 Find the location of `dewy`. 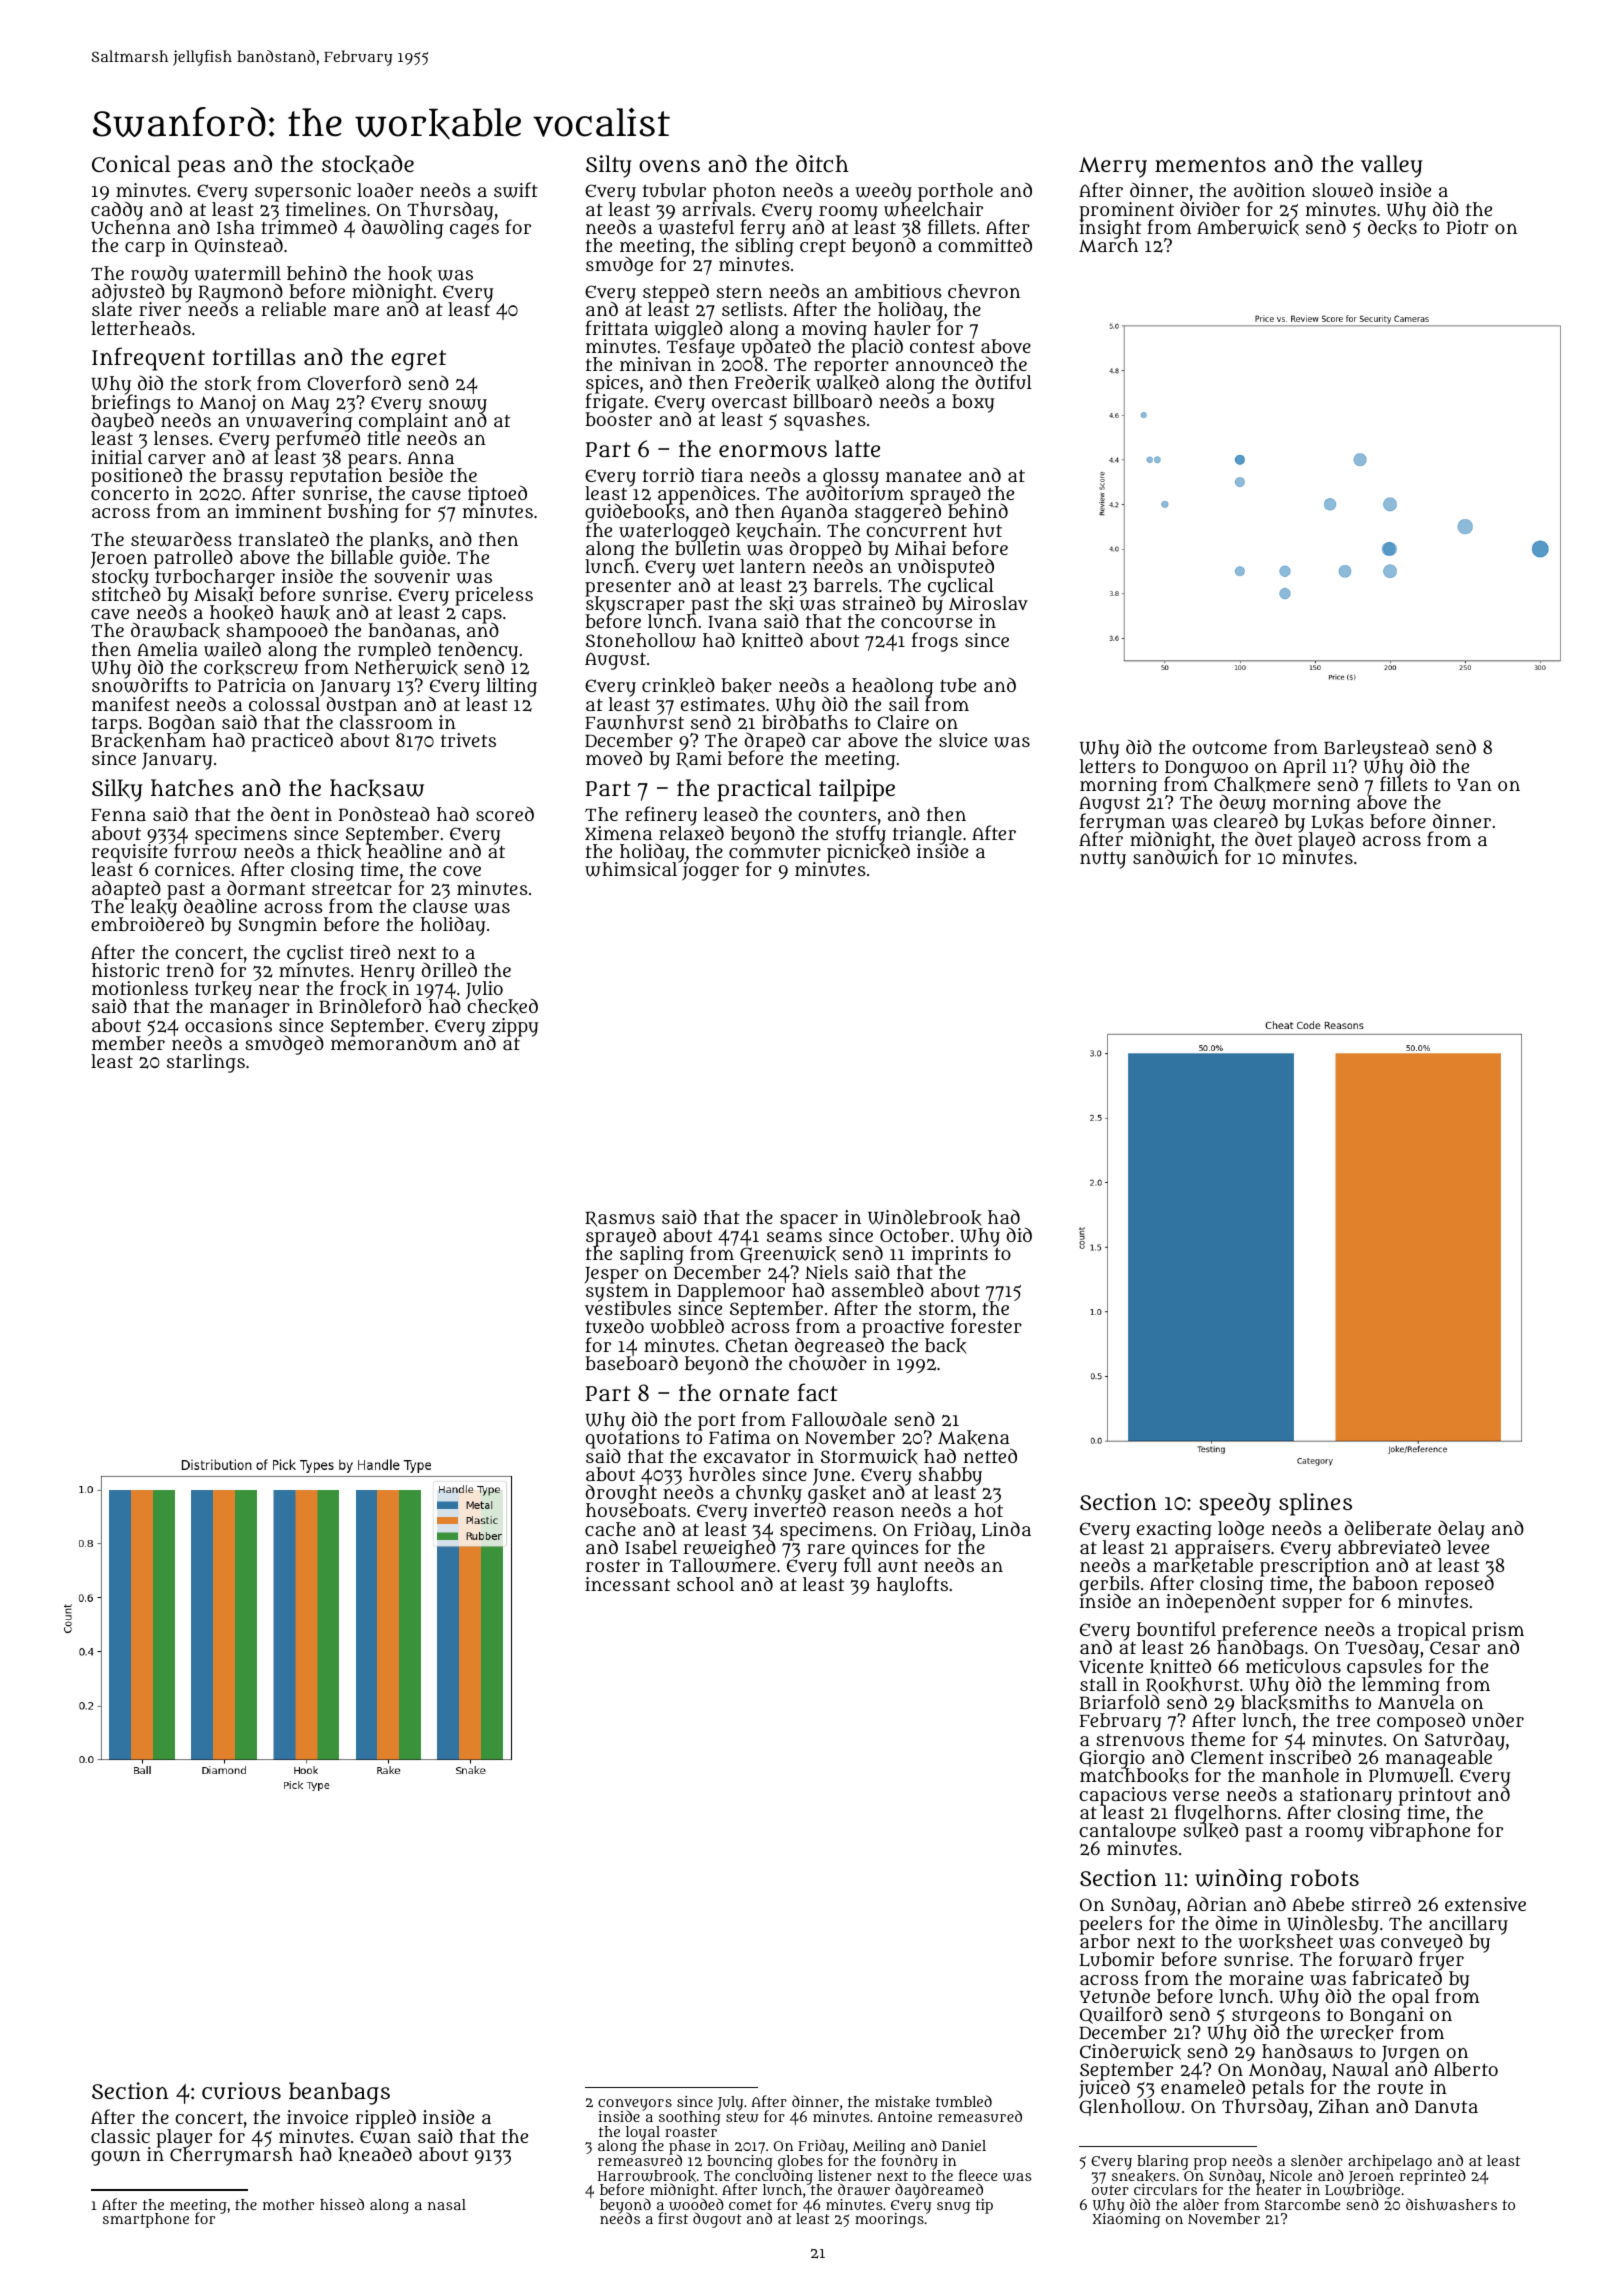

dewy is located at coordinates (1243, 804).
